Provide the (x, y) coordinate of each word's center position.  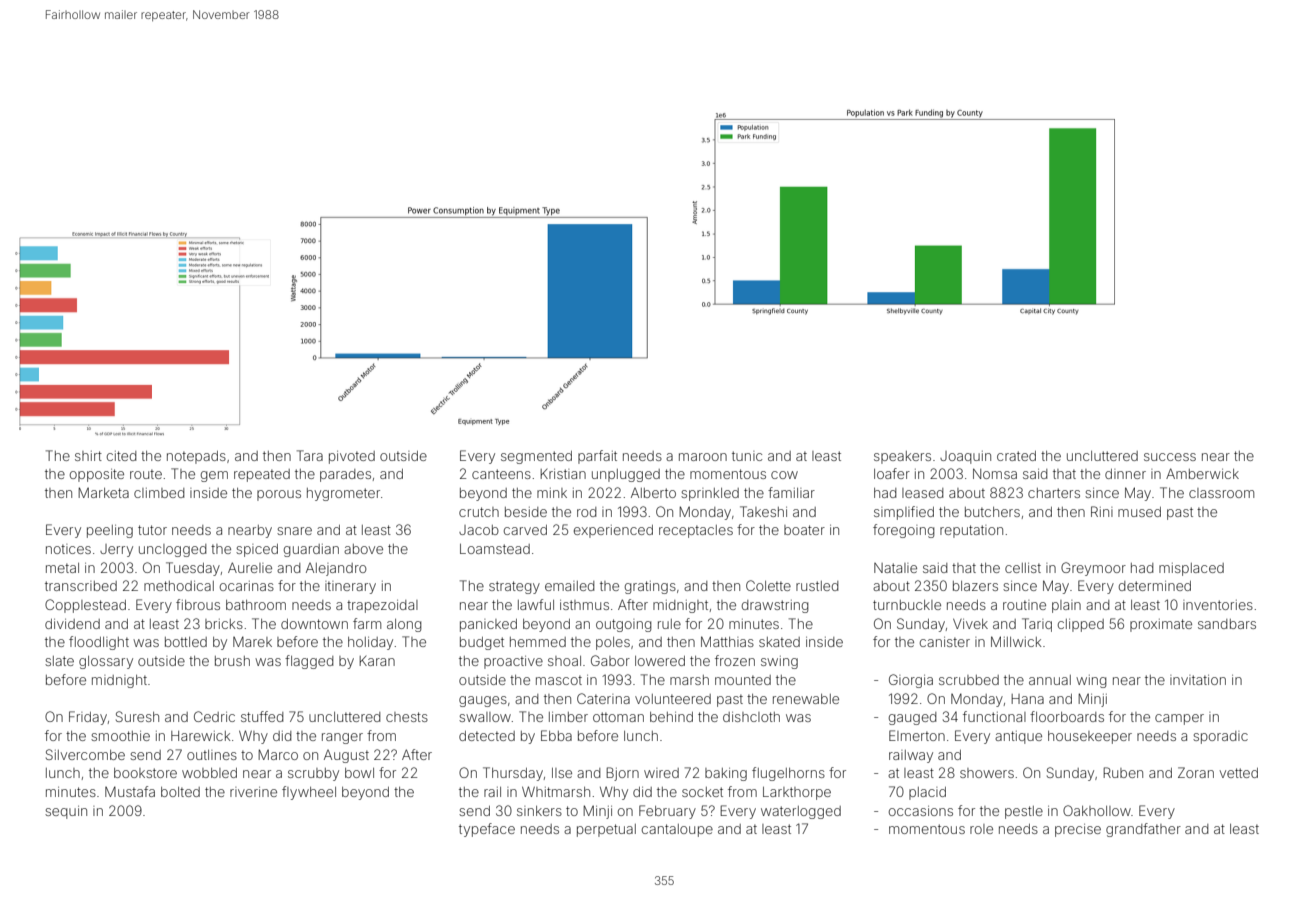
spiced (257, 550)
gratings (650, 587)
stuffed (262, 716)
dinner (1125, 474)
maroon (703, 457)
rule (669, 624)
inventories (1218, 605)
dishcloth (751, 717)
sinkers (539, 811)
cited (122, 456)
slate (59, 661)
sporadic (1220, 737)
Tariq (1037, 625)
